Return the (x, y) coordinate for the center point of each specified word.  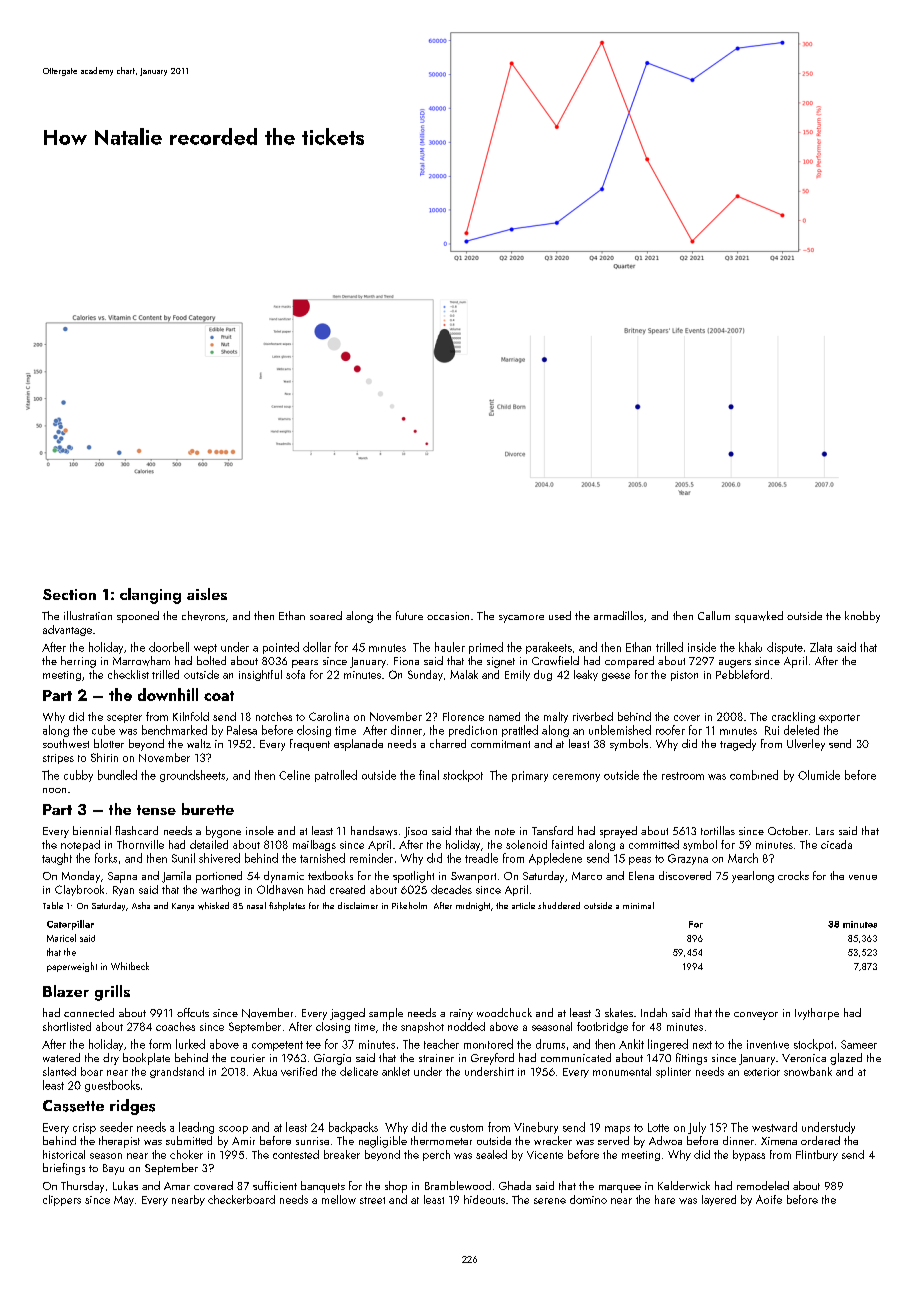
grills (112, 993)
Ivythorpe (817, 1014)
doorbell (169, 647)
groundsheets (192, 776)
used (560, 615)
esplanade (358, 745)
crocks (793, 875)
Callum (714, 615)
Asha (141, 905)
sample (386, 1014)
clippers (62, 1200)
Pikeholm (409, 905)
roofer (670, 730)
